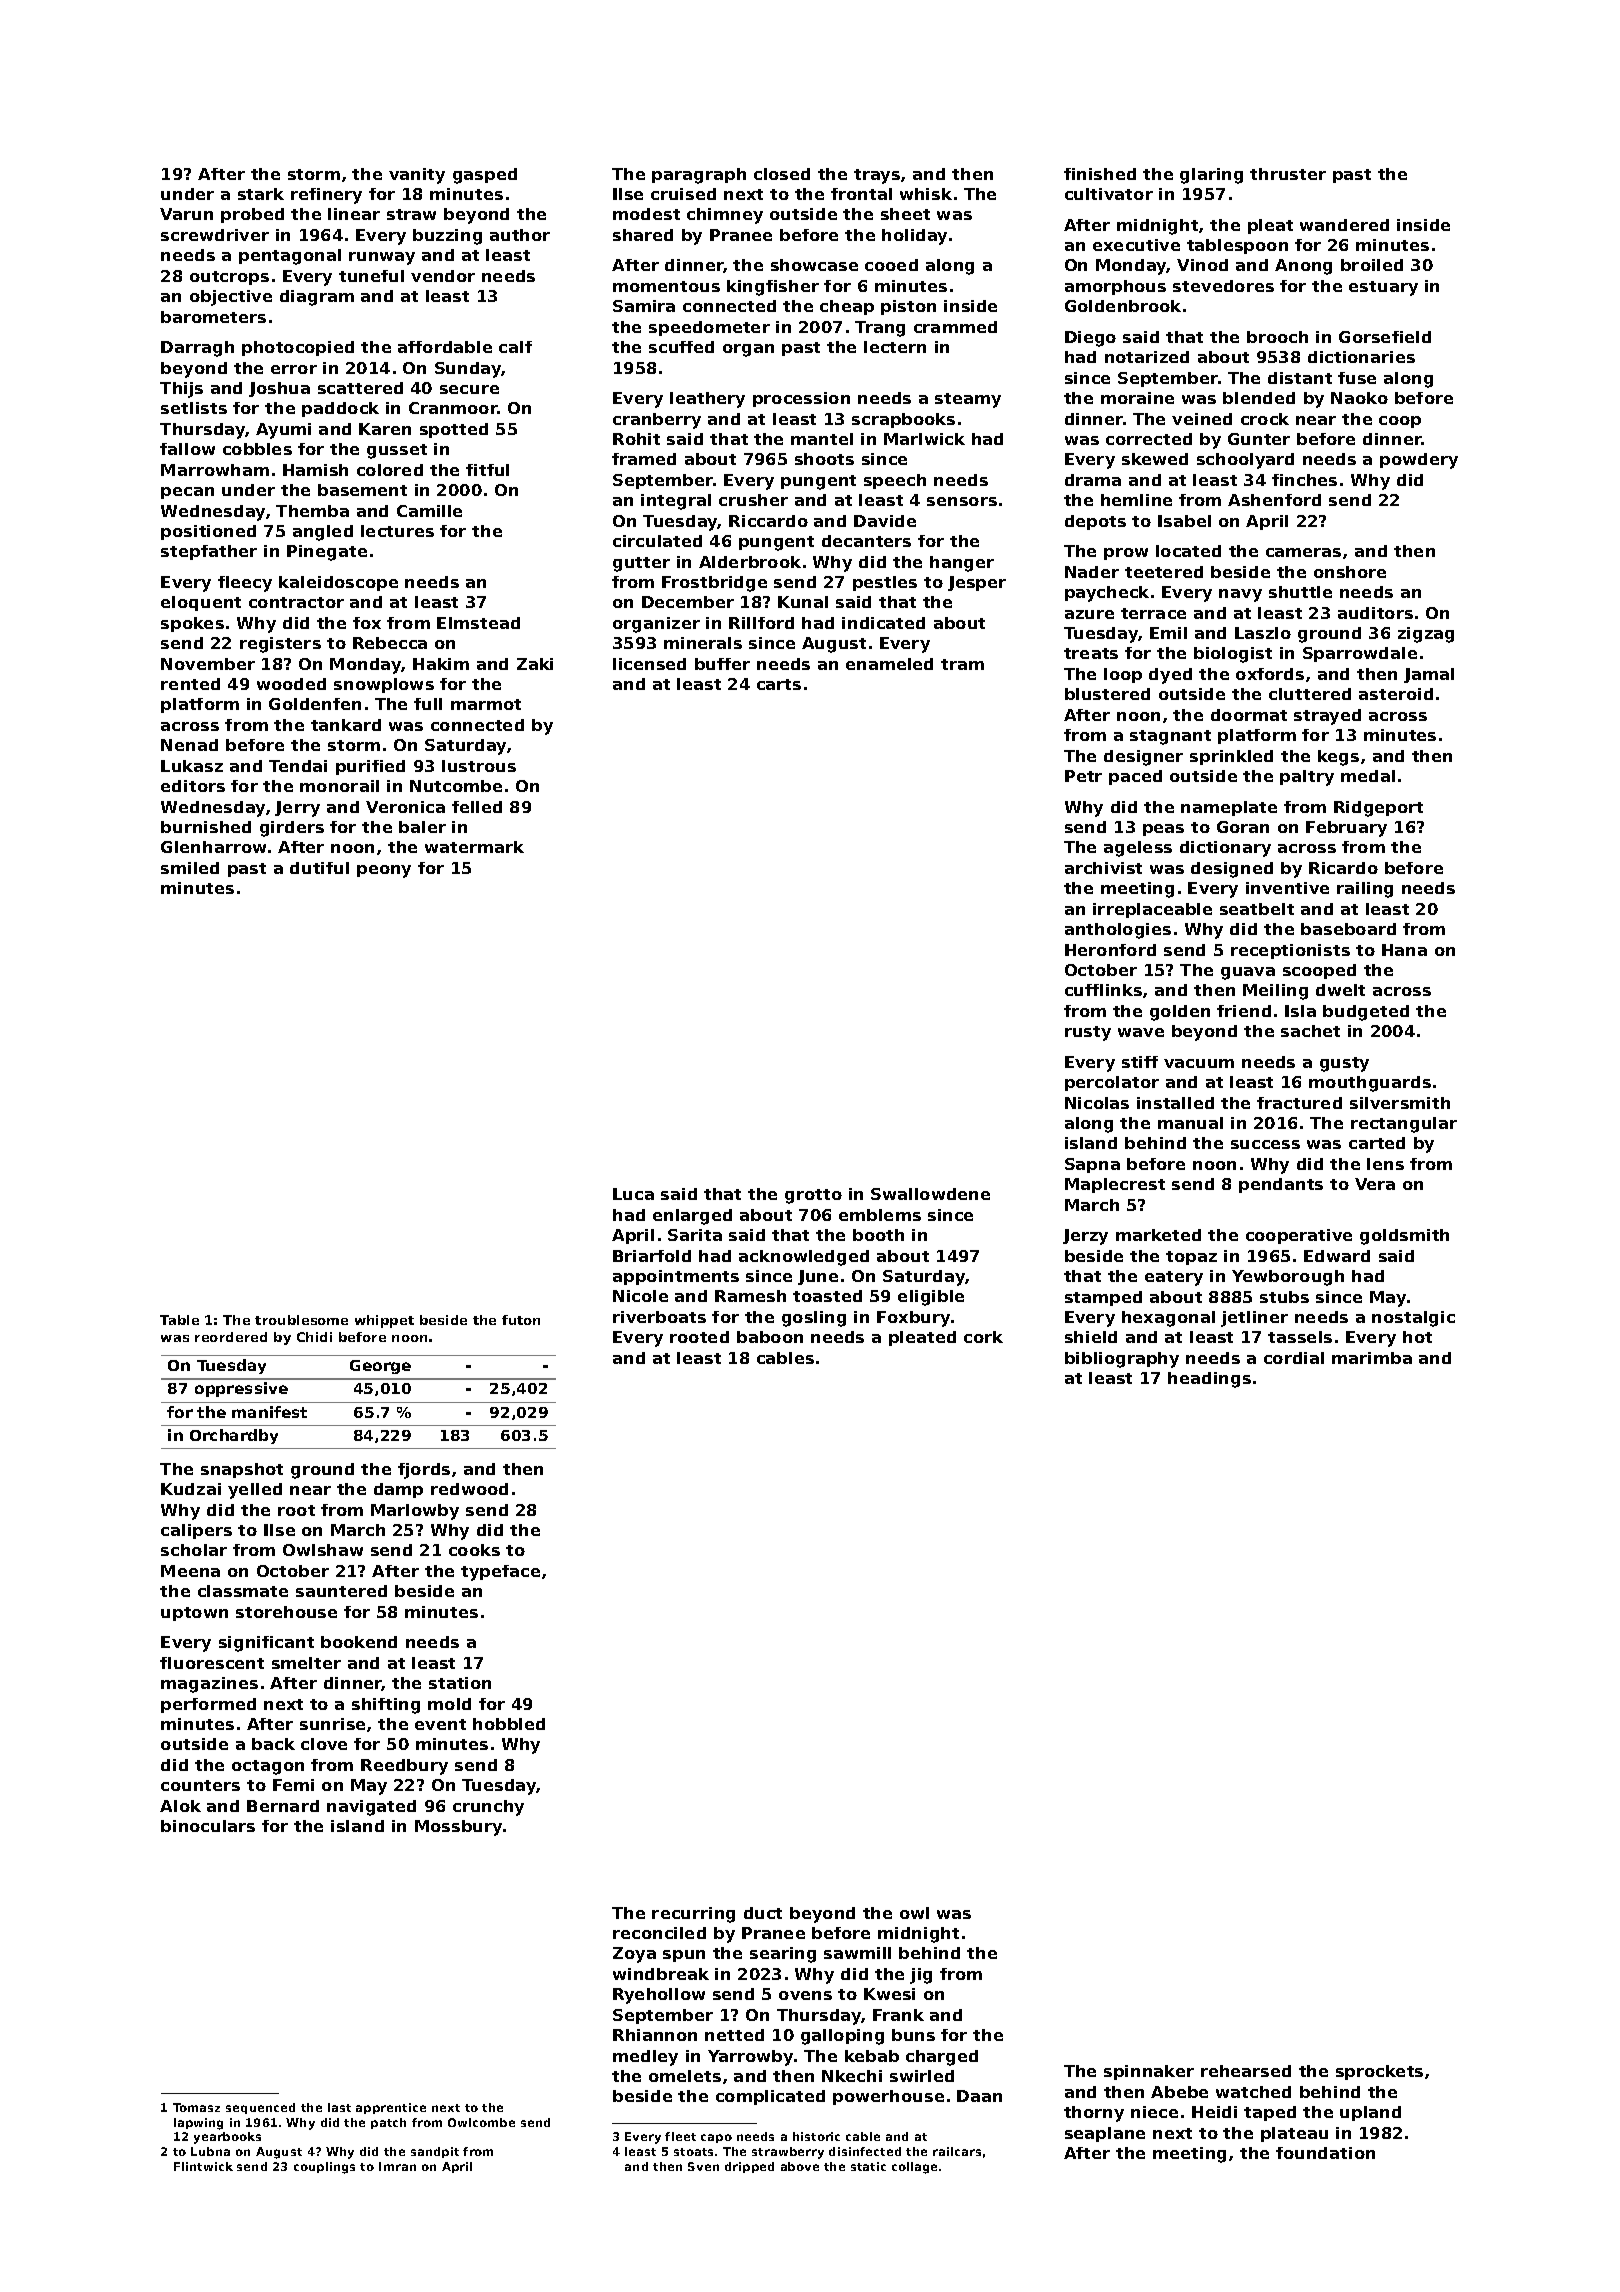 The image size is (1620, 2292). Describe the element at coordinates (1100, 174) in the screenshot. I see `finished` at that location.
